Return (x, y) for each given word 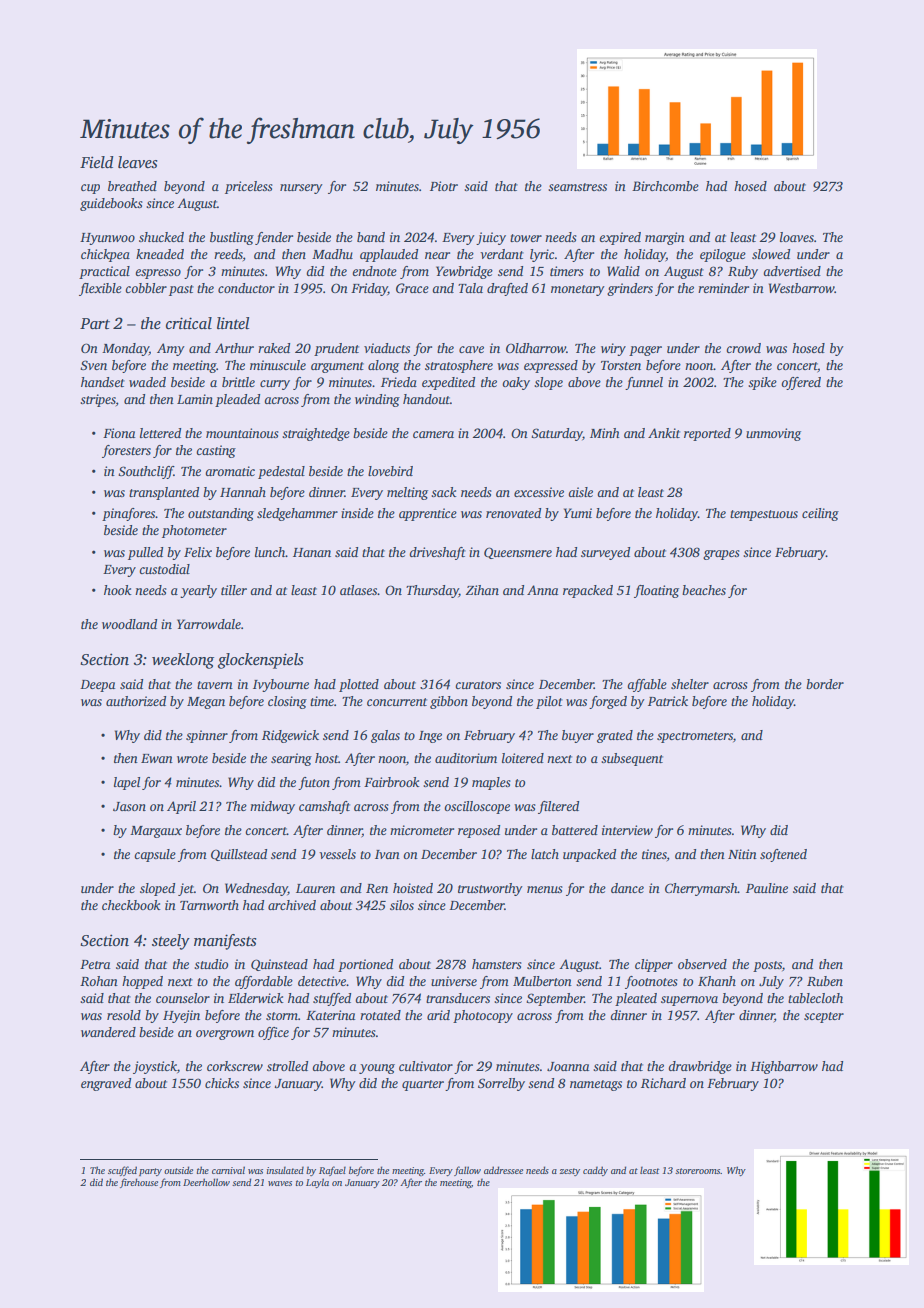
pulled (145, 553)
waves (280, 1183)
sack (444, 492)
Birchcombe (665, 186)
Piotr (444, 186)
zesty (570, 1172)
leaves (137, 162)
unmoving (773, 434)
